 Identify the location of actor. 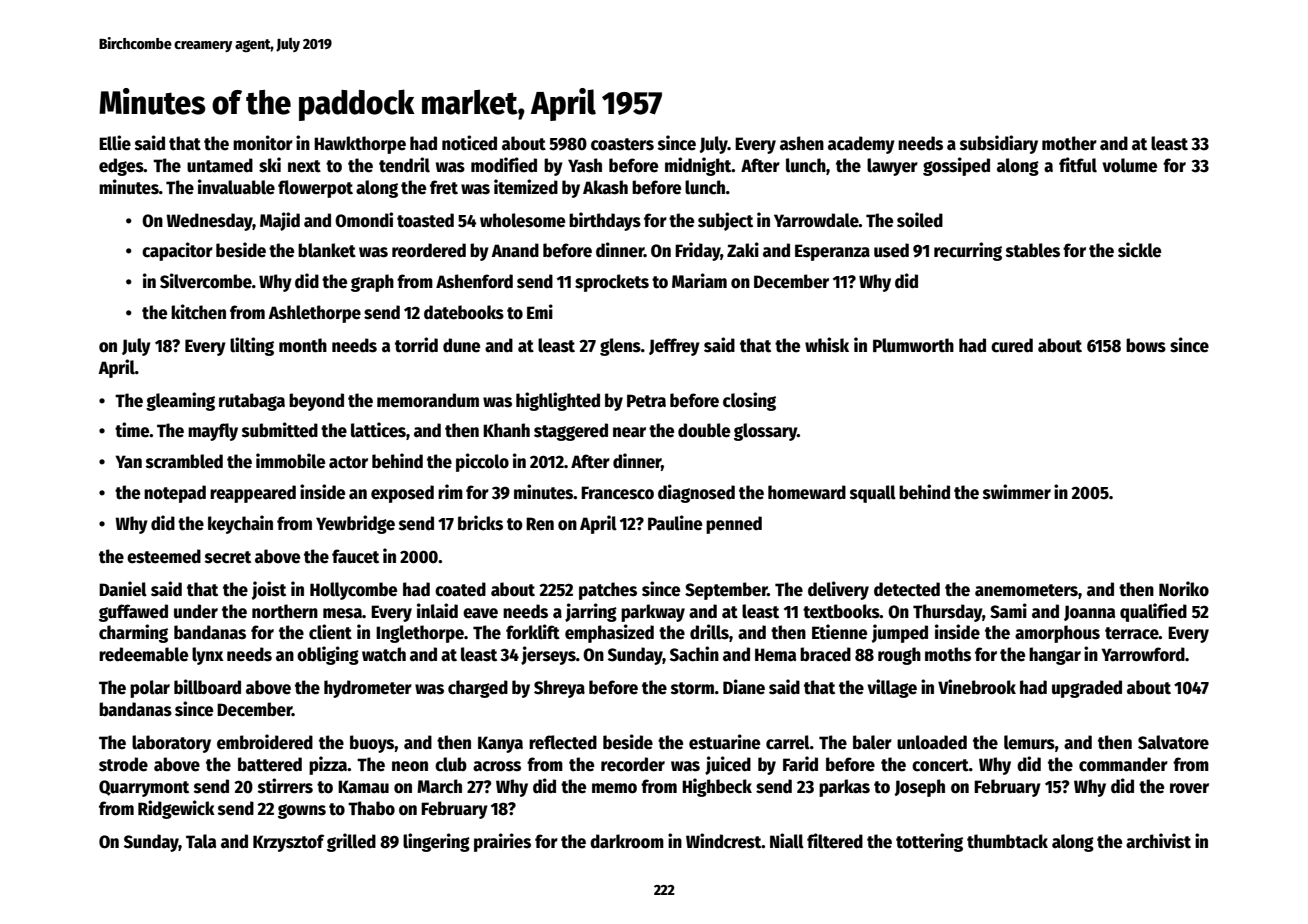
(348, 462).
